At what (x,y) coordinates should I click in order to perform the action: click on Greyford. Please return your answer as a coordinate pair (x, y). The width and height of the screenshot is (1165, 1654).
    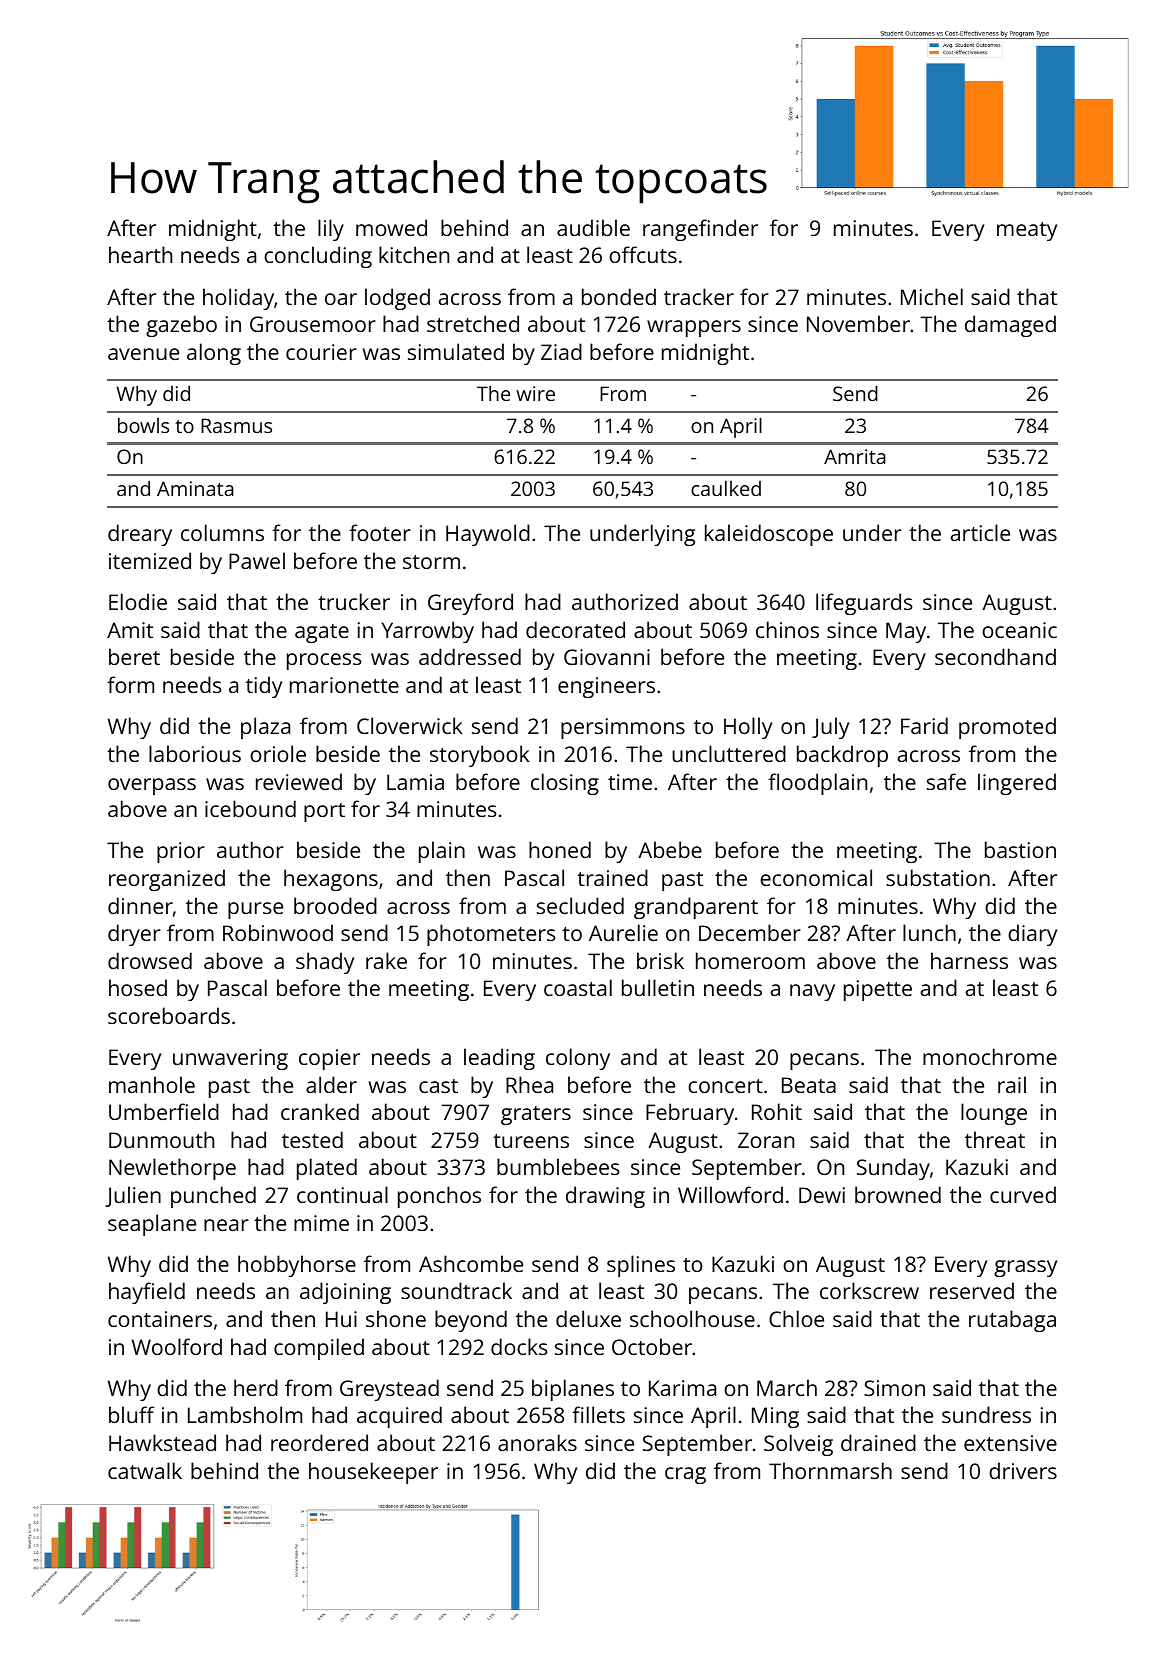
    Looking at the image, I should click on (470, 604).
